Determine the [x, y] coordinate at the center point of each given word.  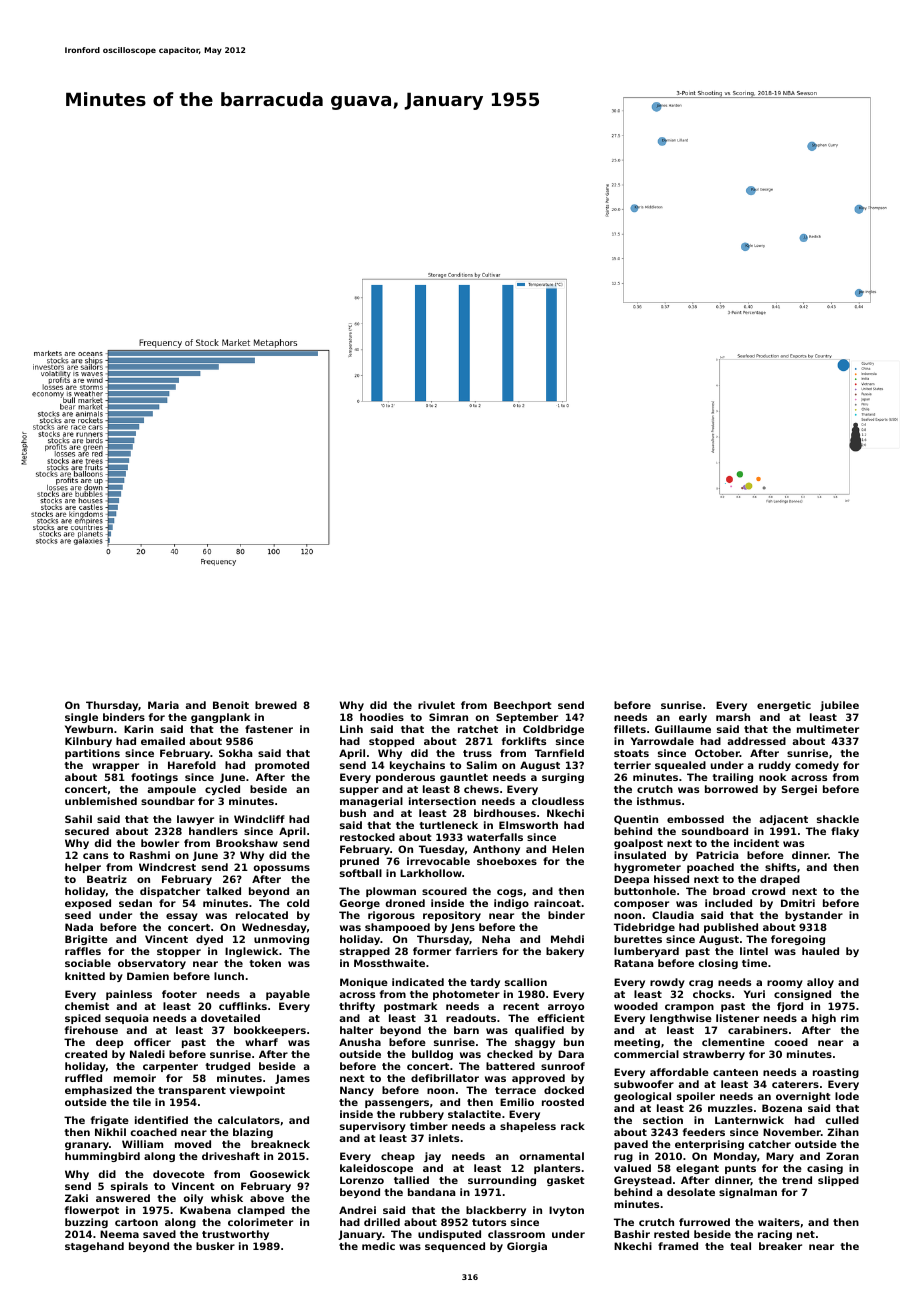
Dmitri [798, 903]
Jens [462, 928]
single [81, 718]
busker [215, 1246]
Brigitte [86, 940]
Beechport [523, 706]
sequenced [455, 1247]
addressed [756, 741]
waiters [779, 1222]
